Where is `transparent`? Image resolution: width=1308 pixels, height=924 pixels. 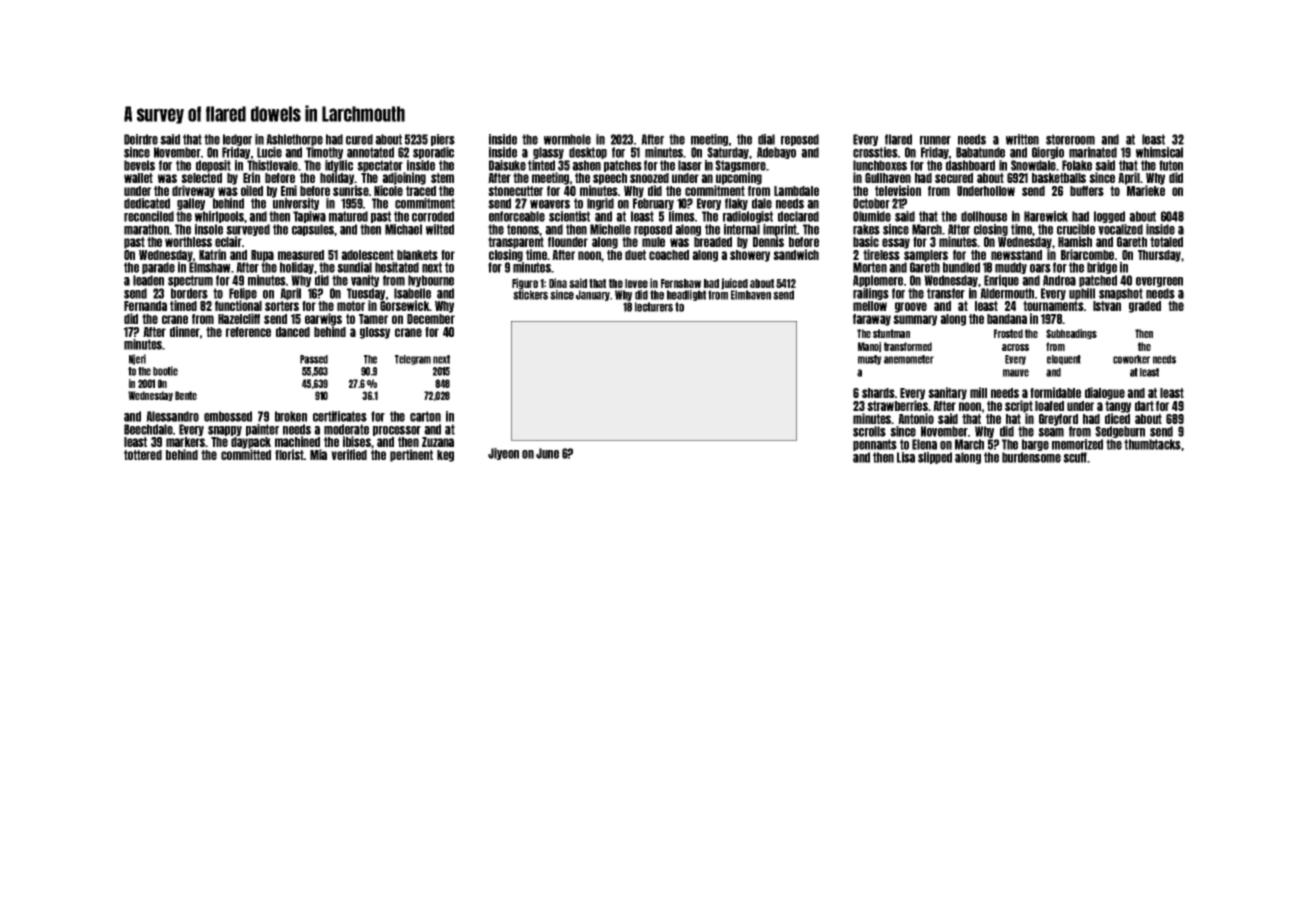
transparent is located at coordinates (516, 243).
